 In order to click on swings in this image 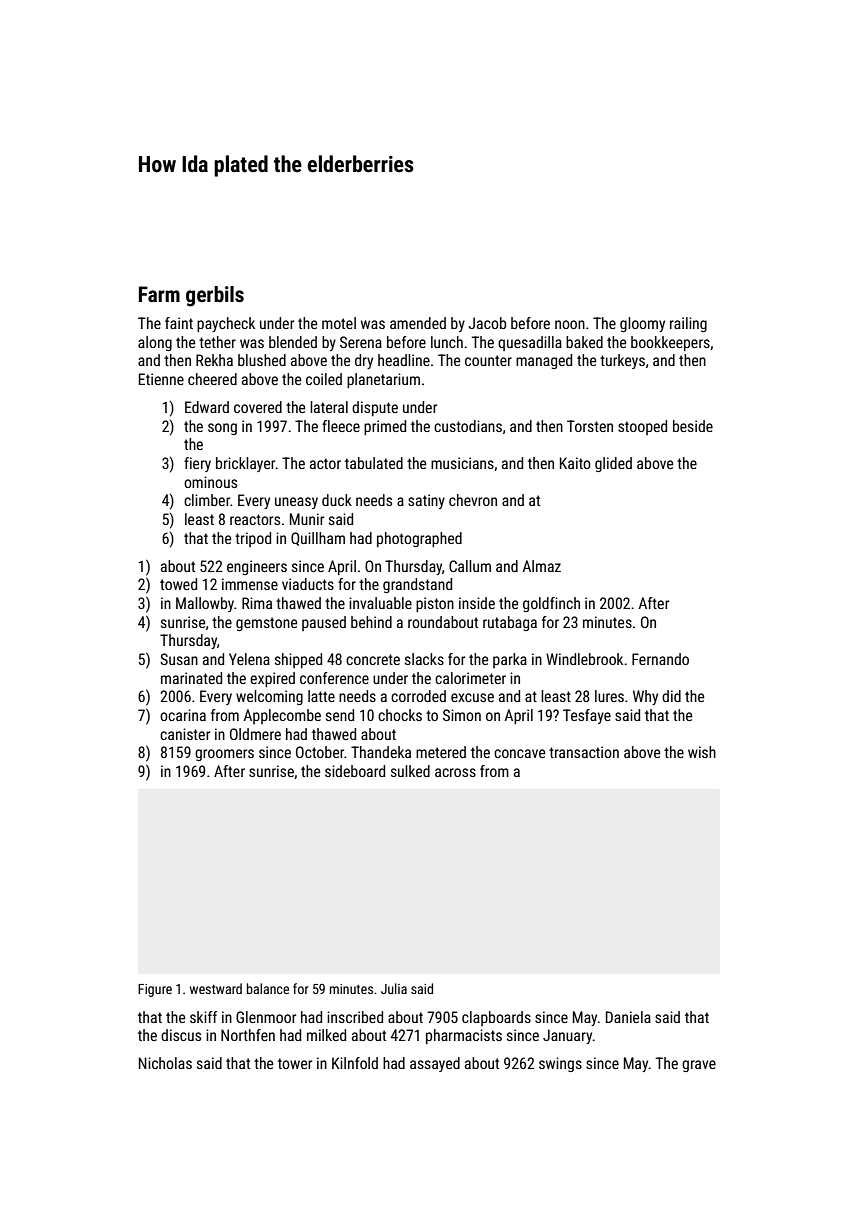, I will do `click(560, 1064)`.
